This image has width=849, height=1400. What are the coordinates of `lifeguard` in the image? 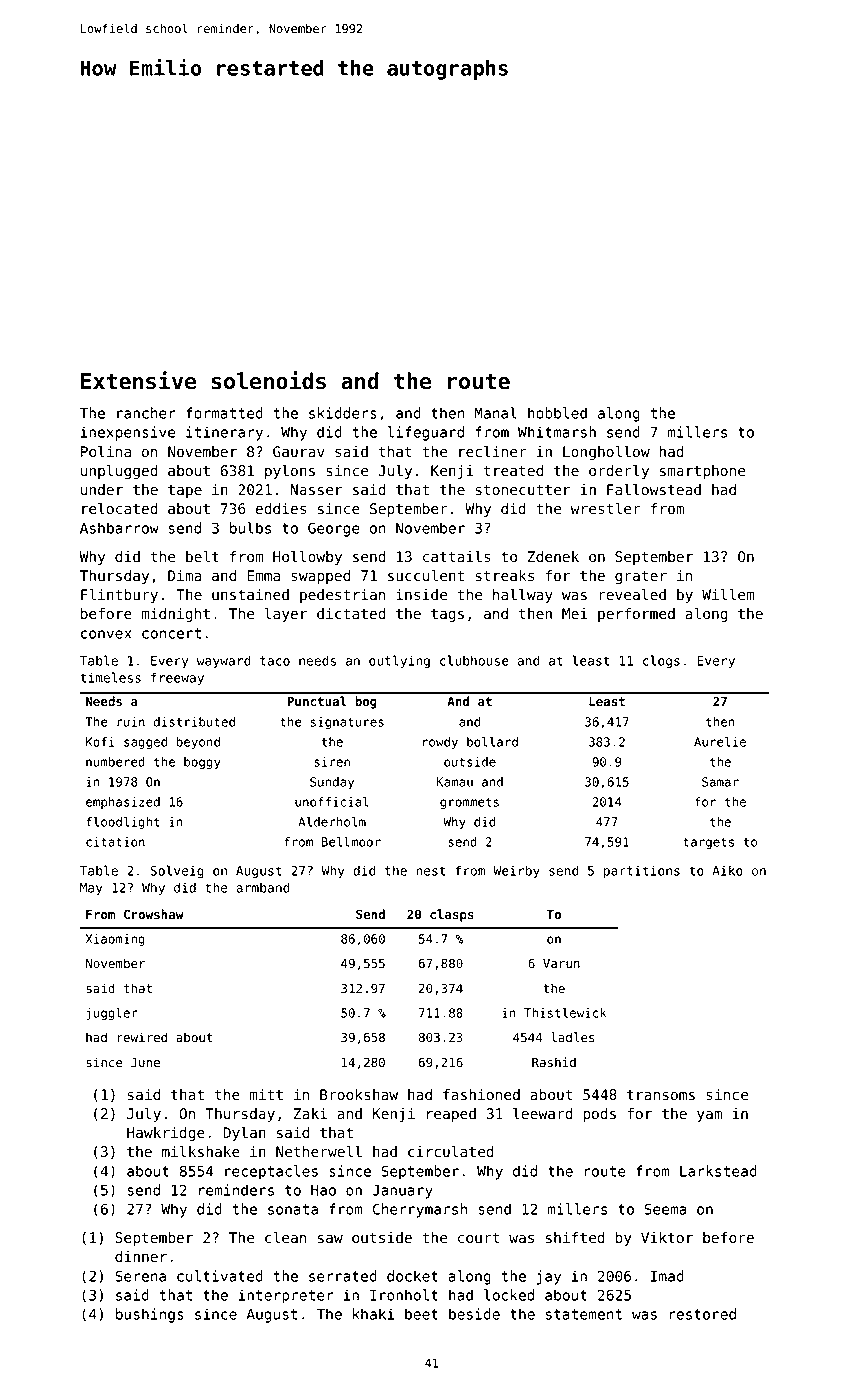 It's located at (425, 433).
